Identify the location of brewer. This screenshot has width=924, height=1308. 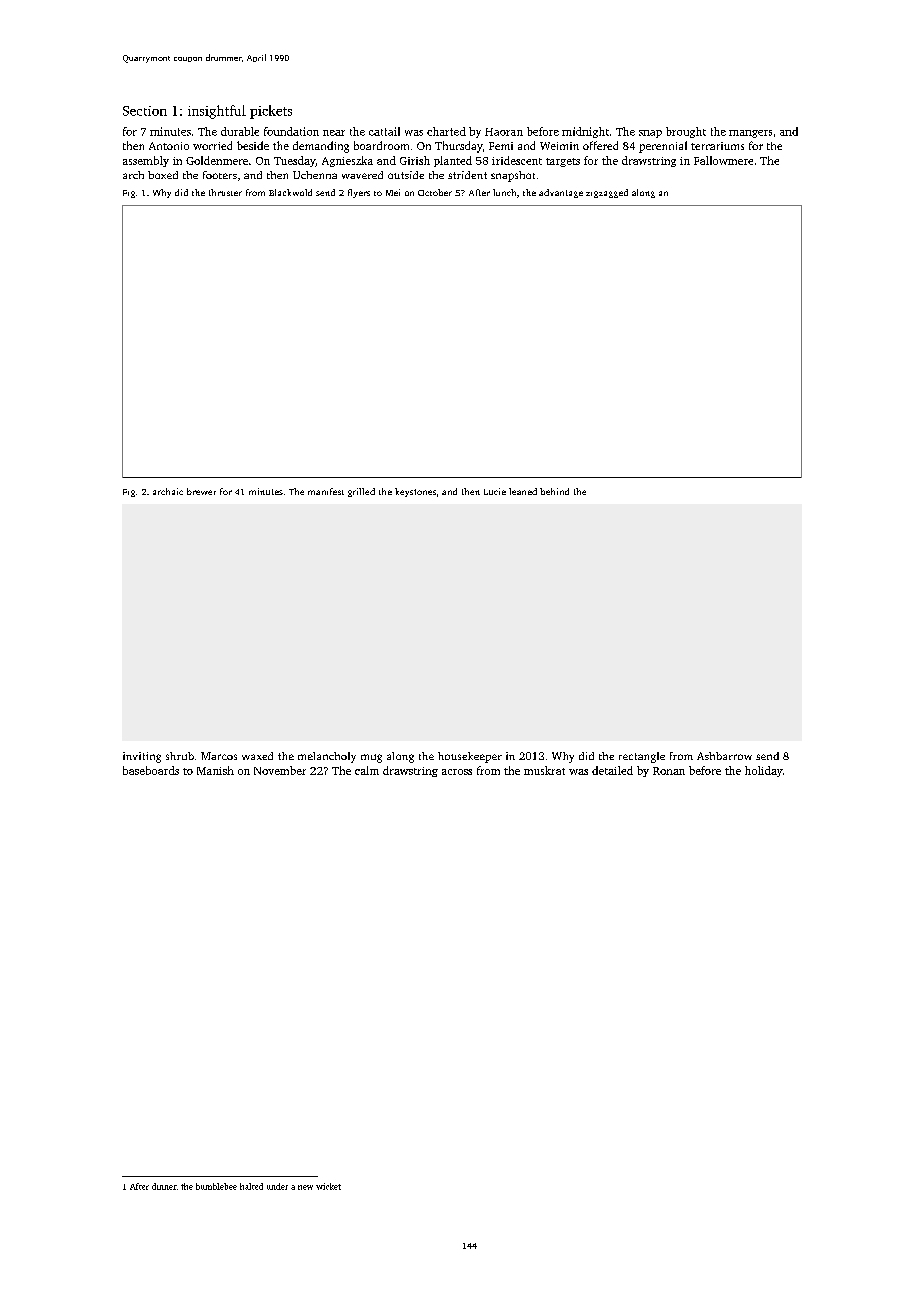
(201, 491).
